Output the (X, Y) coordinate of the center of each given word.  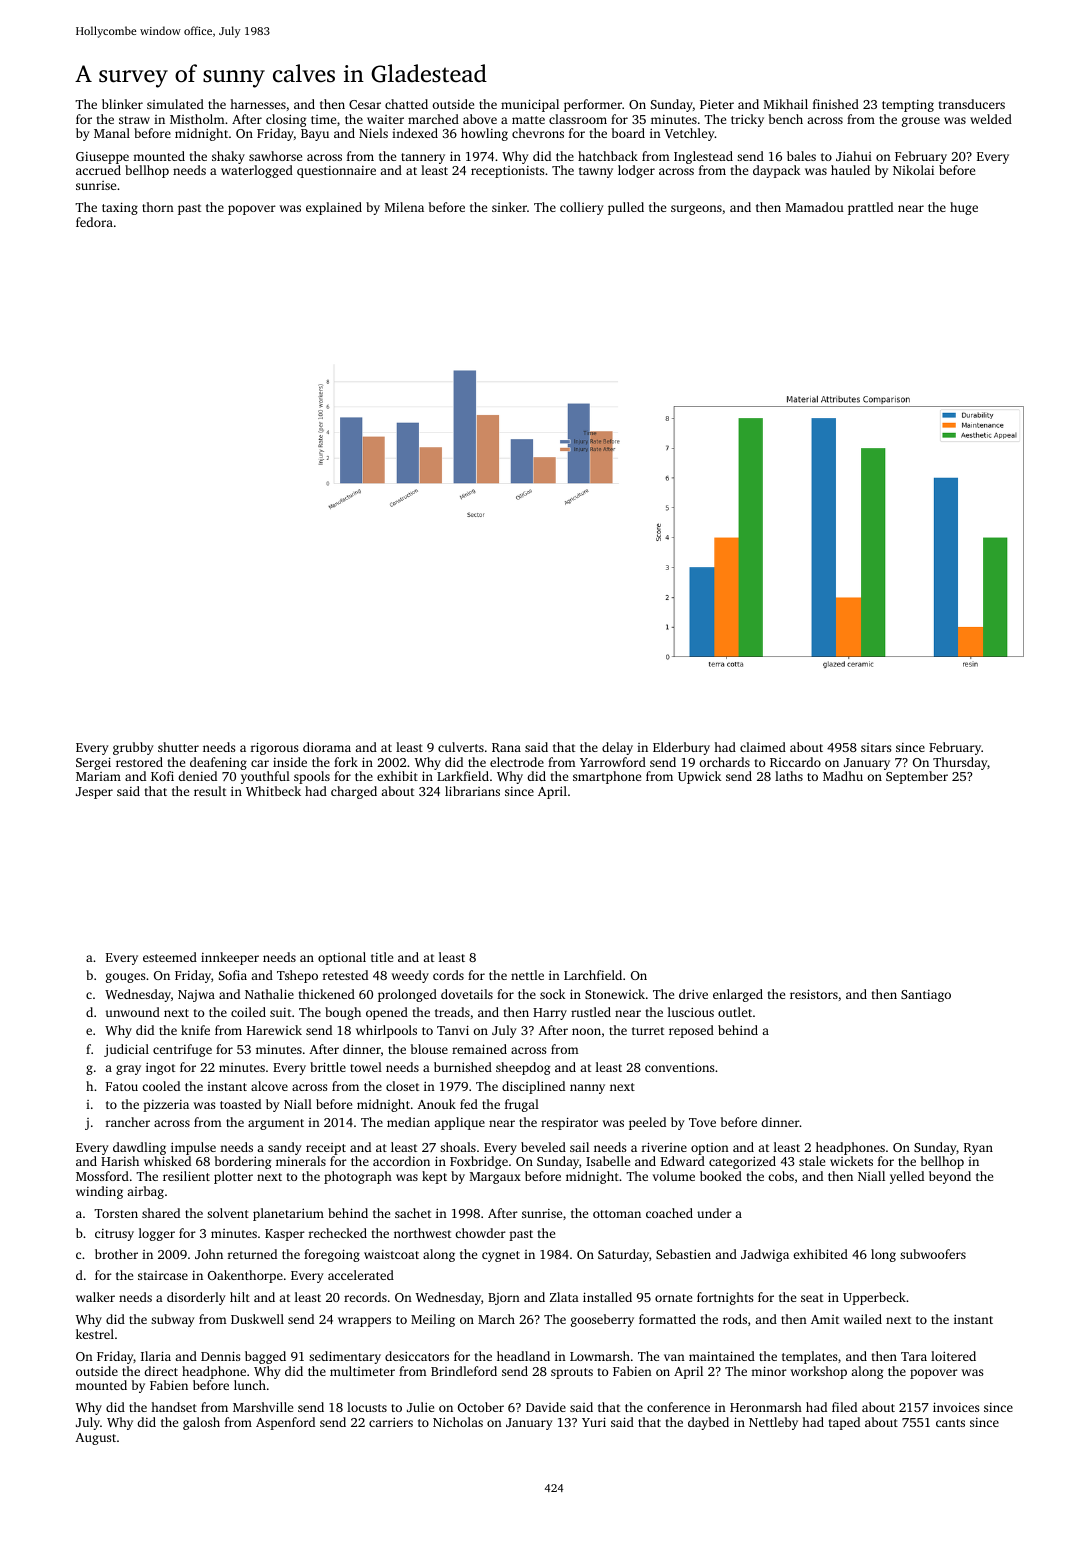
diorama (327, 747)
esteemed (170, 957)
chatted (406, 104)
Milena (404, 207)
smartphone (607, 777)
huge (964, 208)
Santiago (926, 996)
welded (991, 119)
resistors (814, 994)
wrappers (364, 1322)
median (408, 1122)
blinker (122, 104)
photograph (358, 1177)
